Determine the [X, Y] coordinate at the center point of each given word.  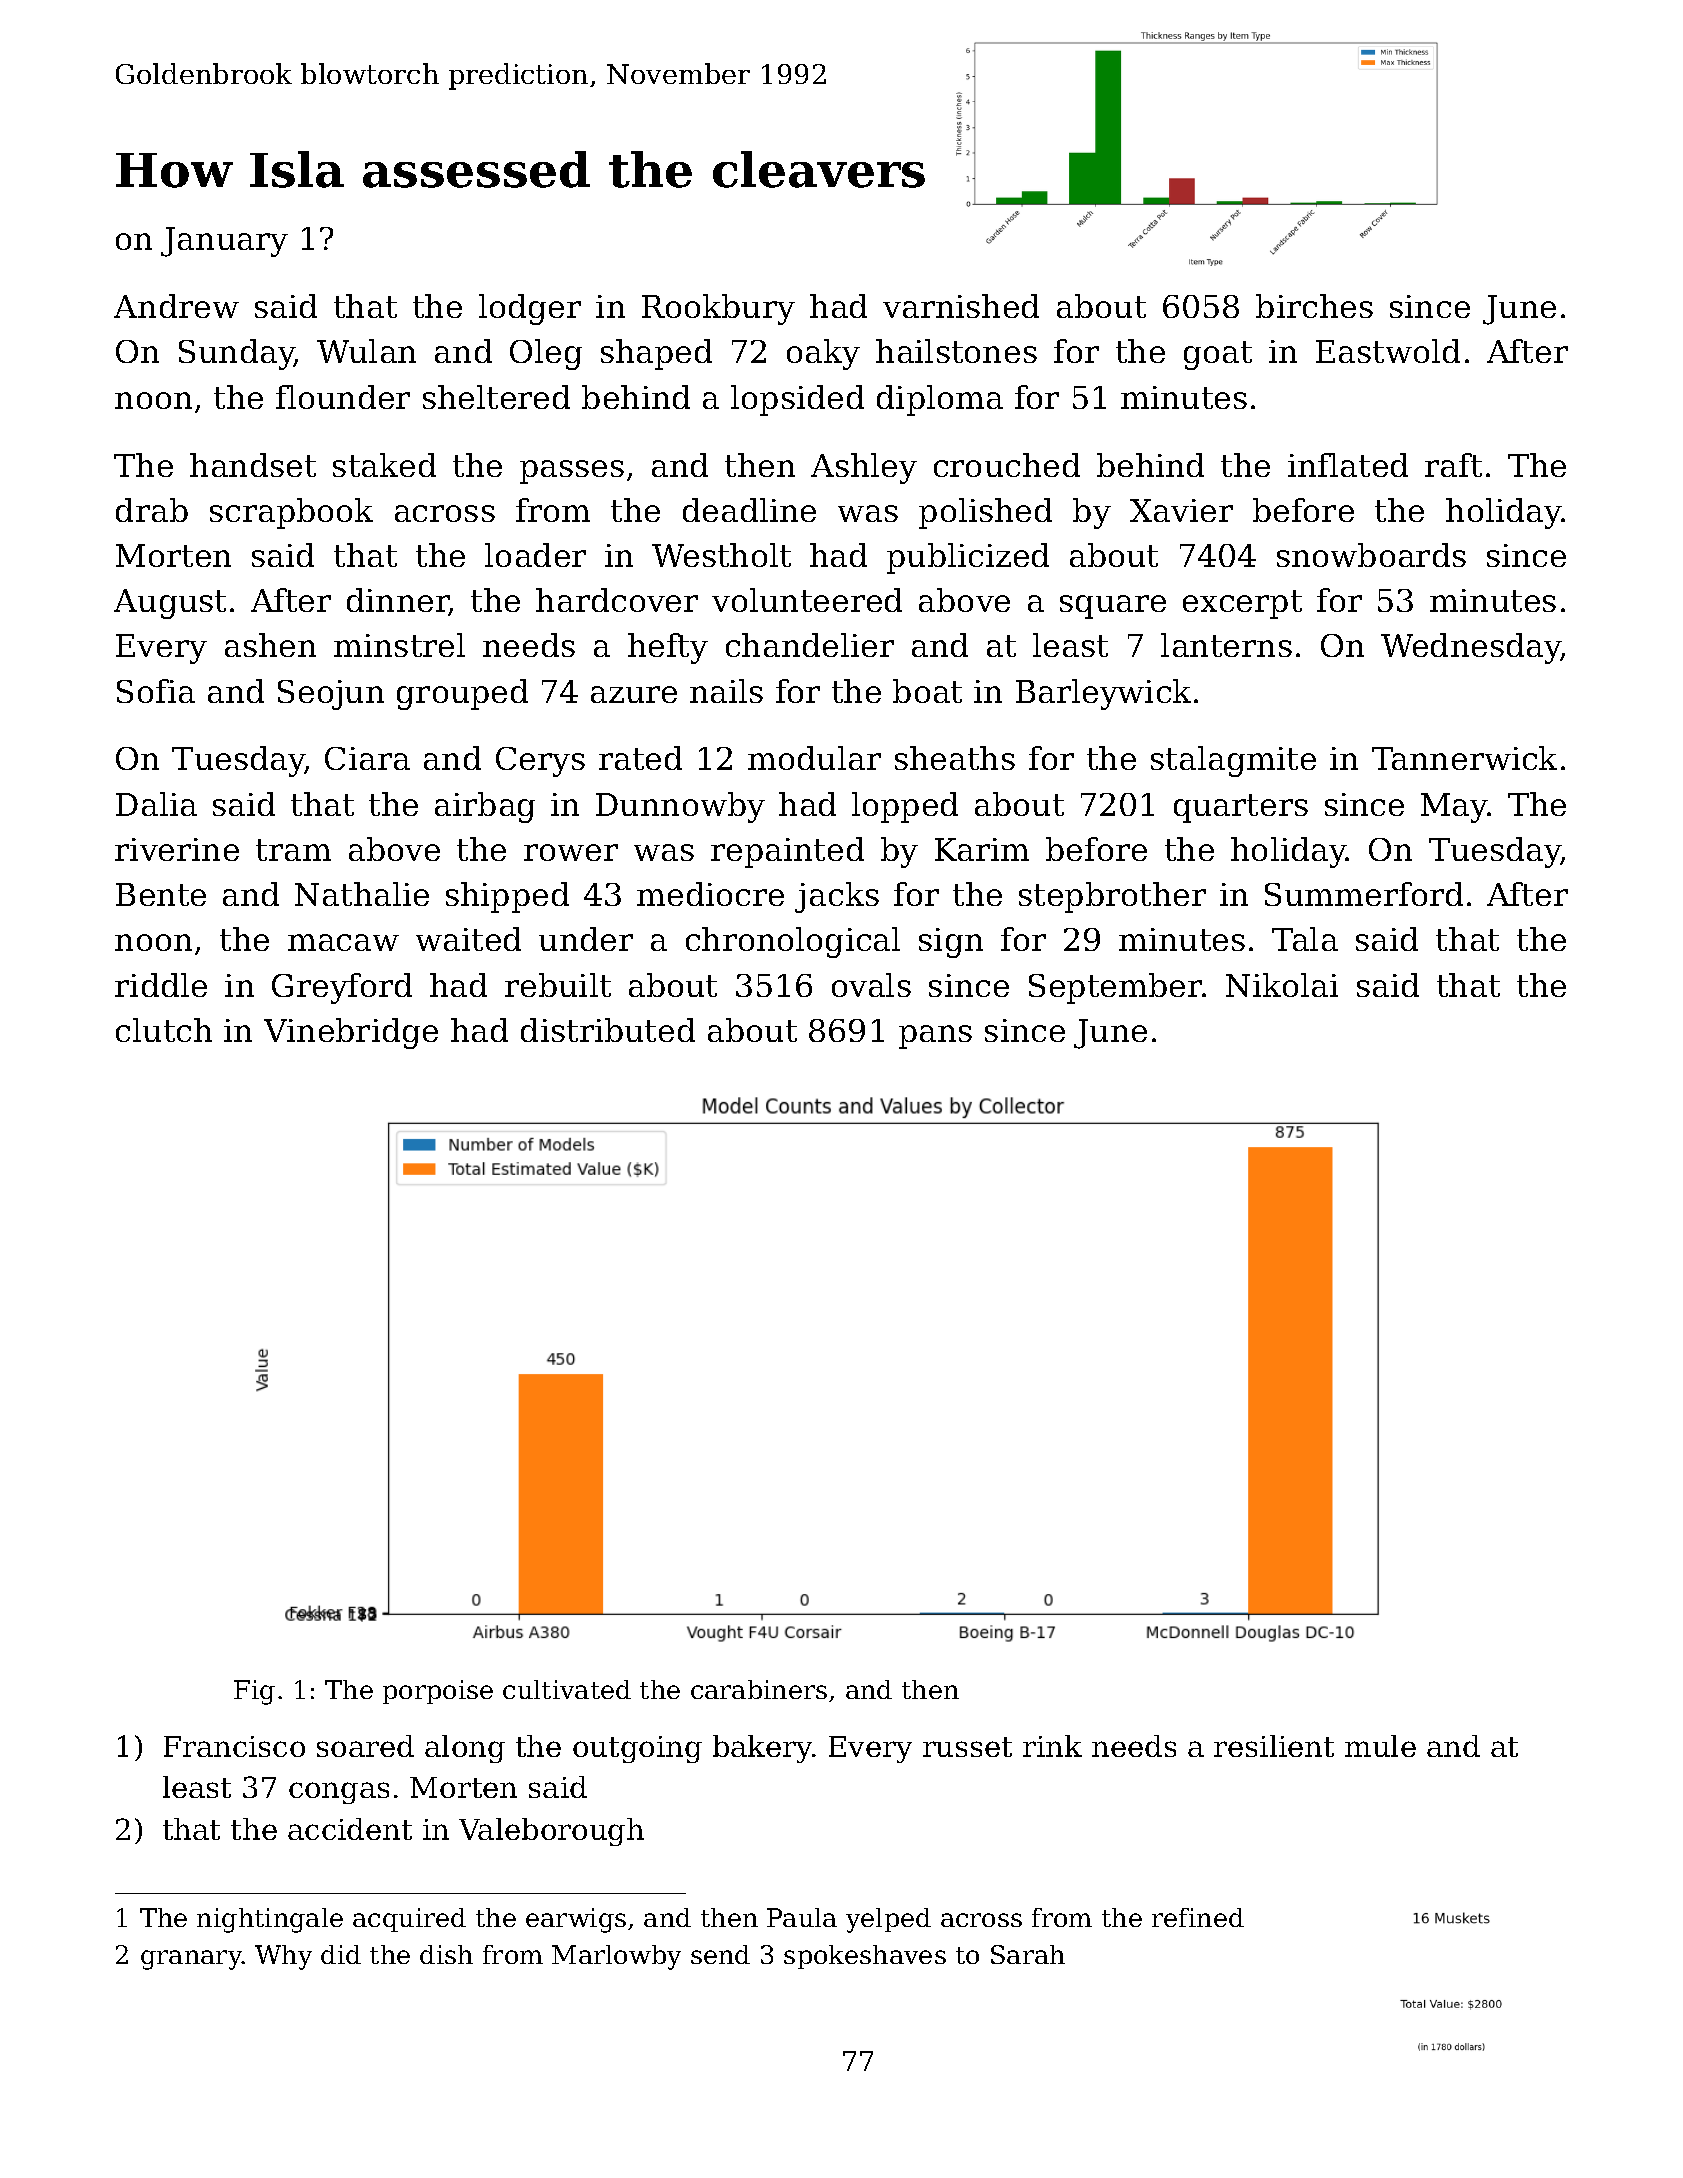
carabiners [759, 1689]
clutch [164, 1030]
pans [935, 1037]
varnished [961, 306]
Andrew [176, 306]
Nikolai [1282, 985]
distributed [608, 1030]
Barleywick [1103, 694]
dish [446, 1954]
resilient [1274, 1746]
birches [1314, 306]
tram [293, 850]
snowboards [1371, 555]
